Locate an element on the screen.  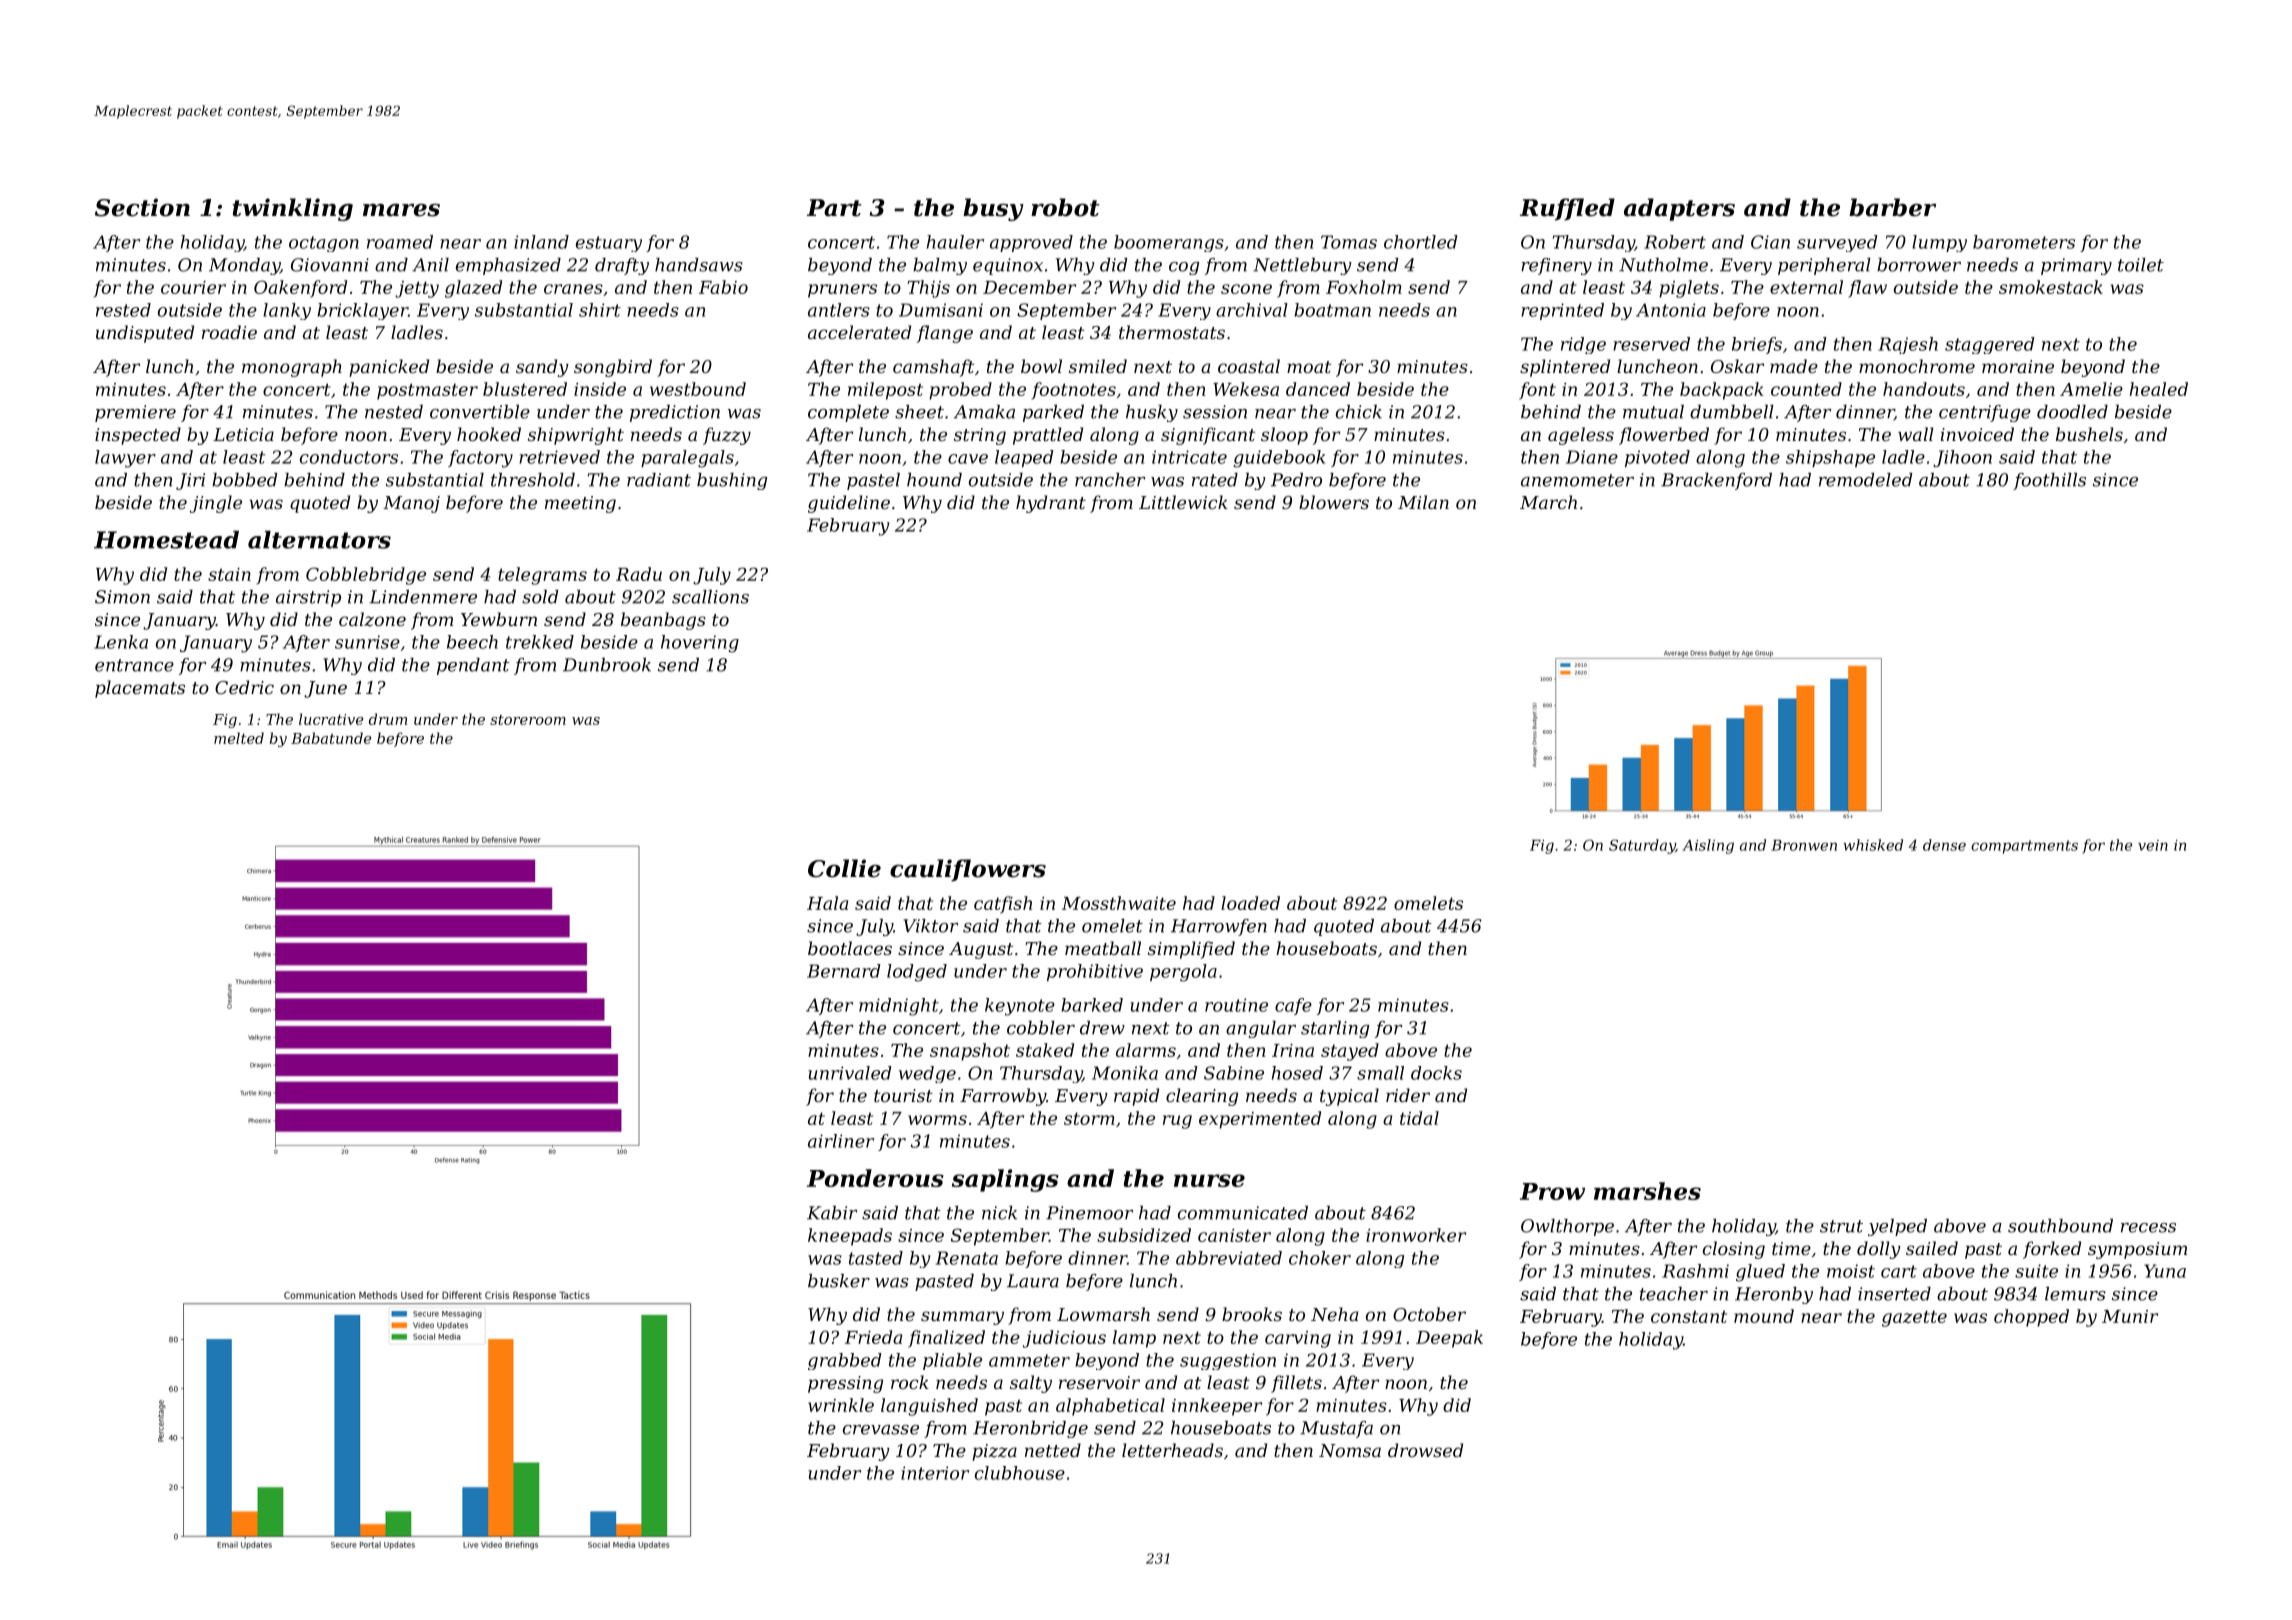
scone is located at coordinates (1246, 289).
